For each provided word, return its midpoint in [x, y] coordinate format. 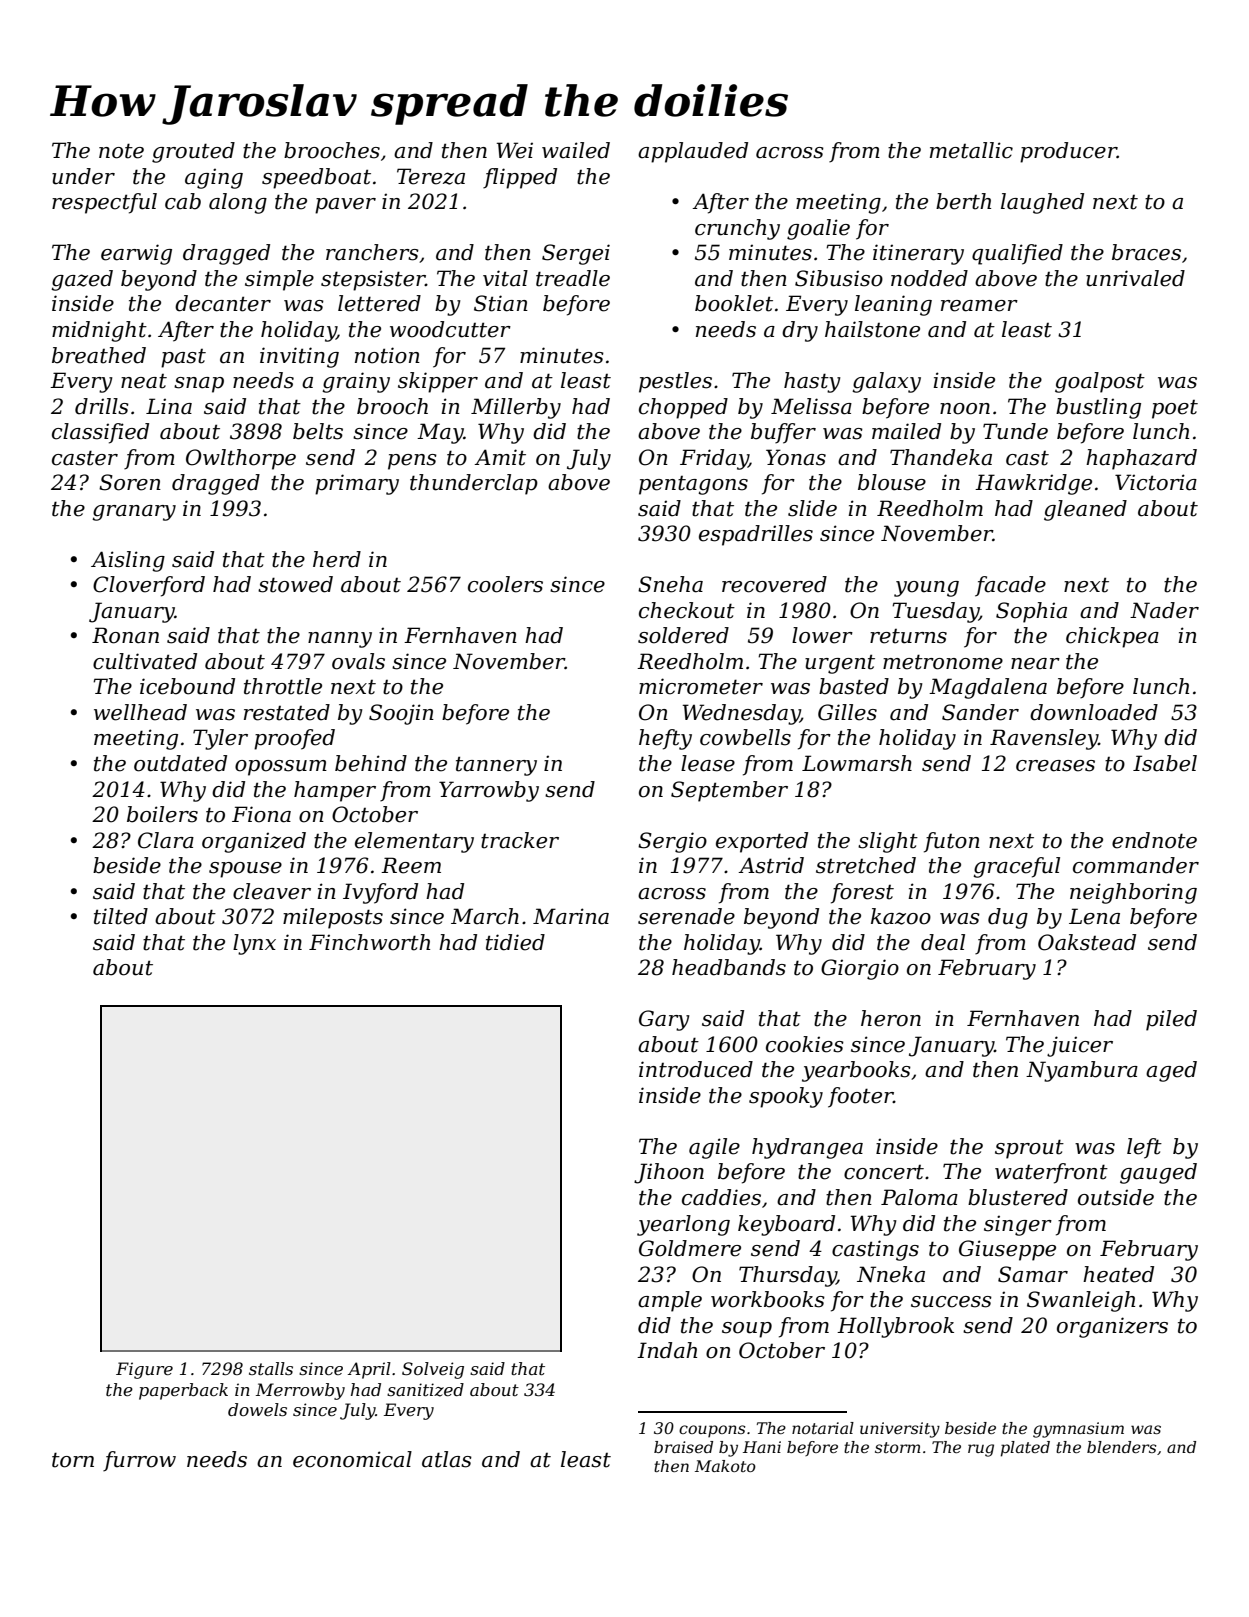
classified [100, 433]
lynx [254, 944]
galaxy [886, 382]
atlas [447, 1459]
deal [943, 942]
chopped [683, 408]
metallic [971, 150]
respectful [104, 203]
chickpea [1112, 637]
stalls [271, 1368]
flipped [520, 178]
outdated [180, 763]
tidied [515, 942]
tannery [496, 766]
